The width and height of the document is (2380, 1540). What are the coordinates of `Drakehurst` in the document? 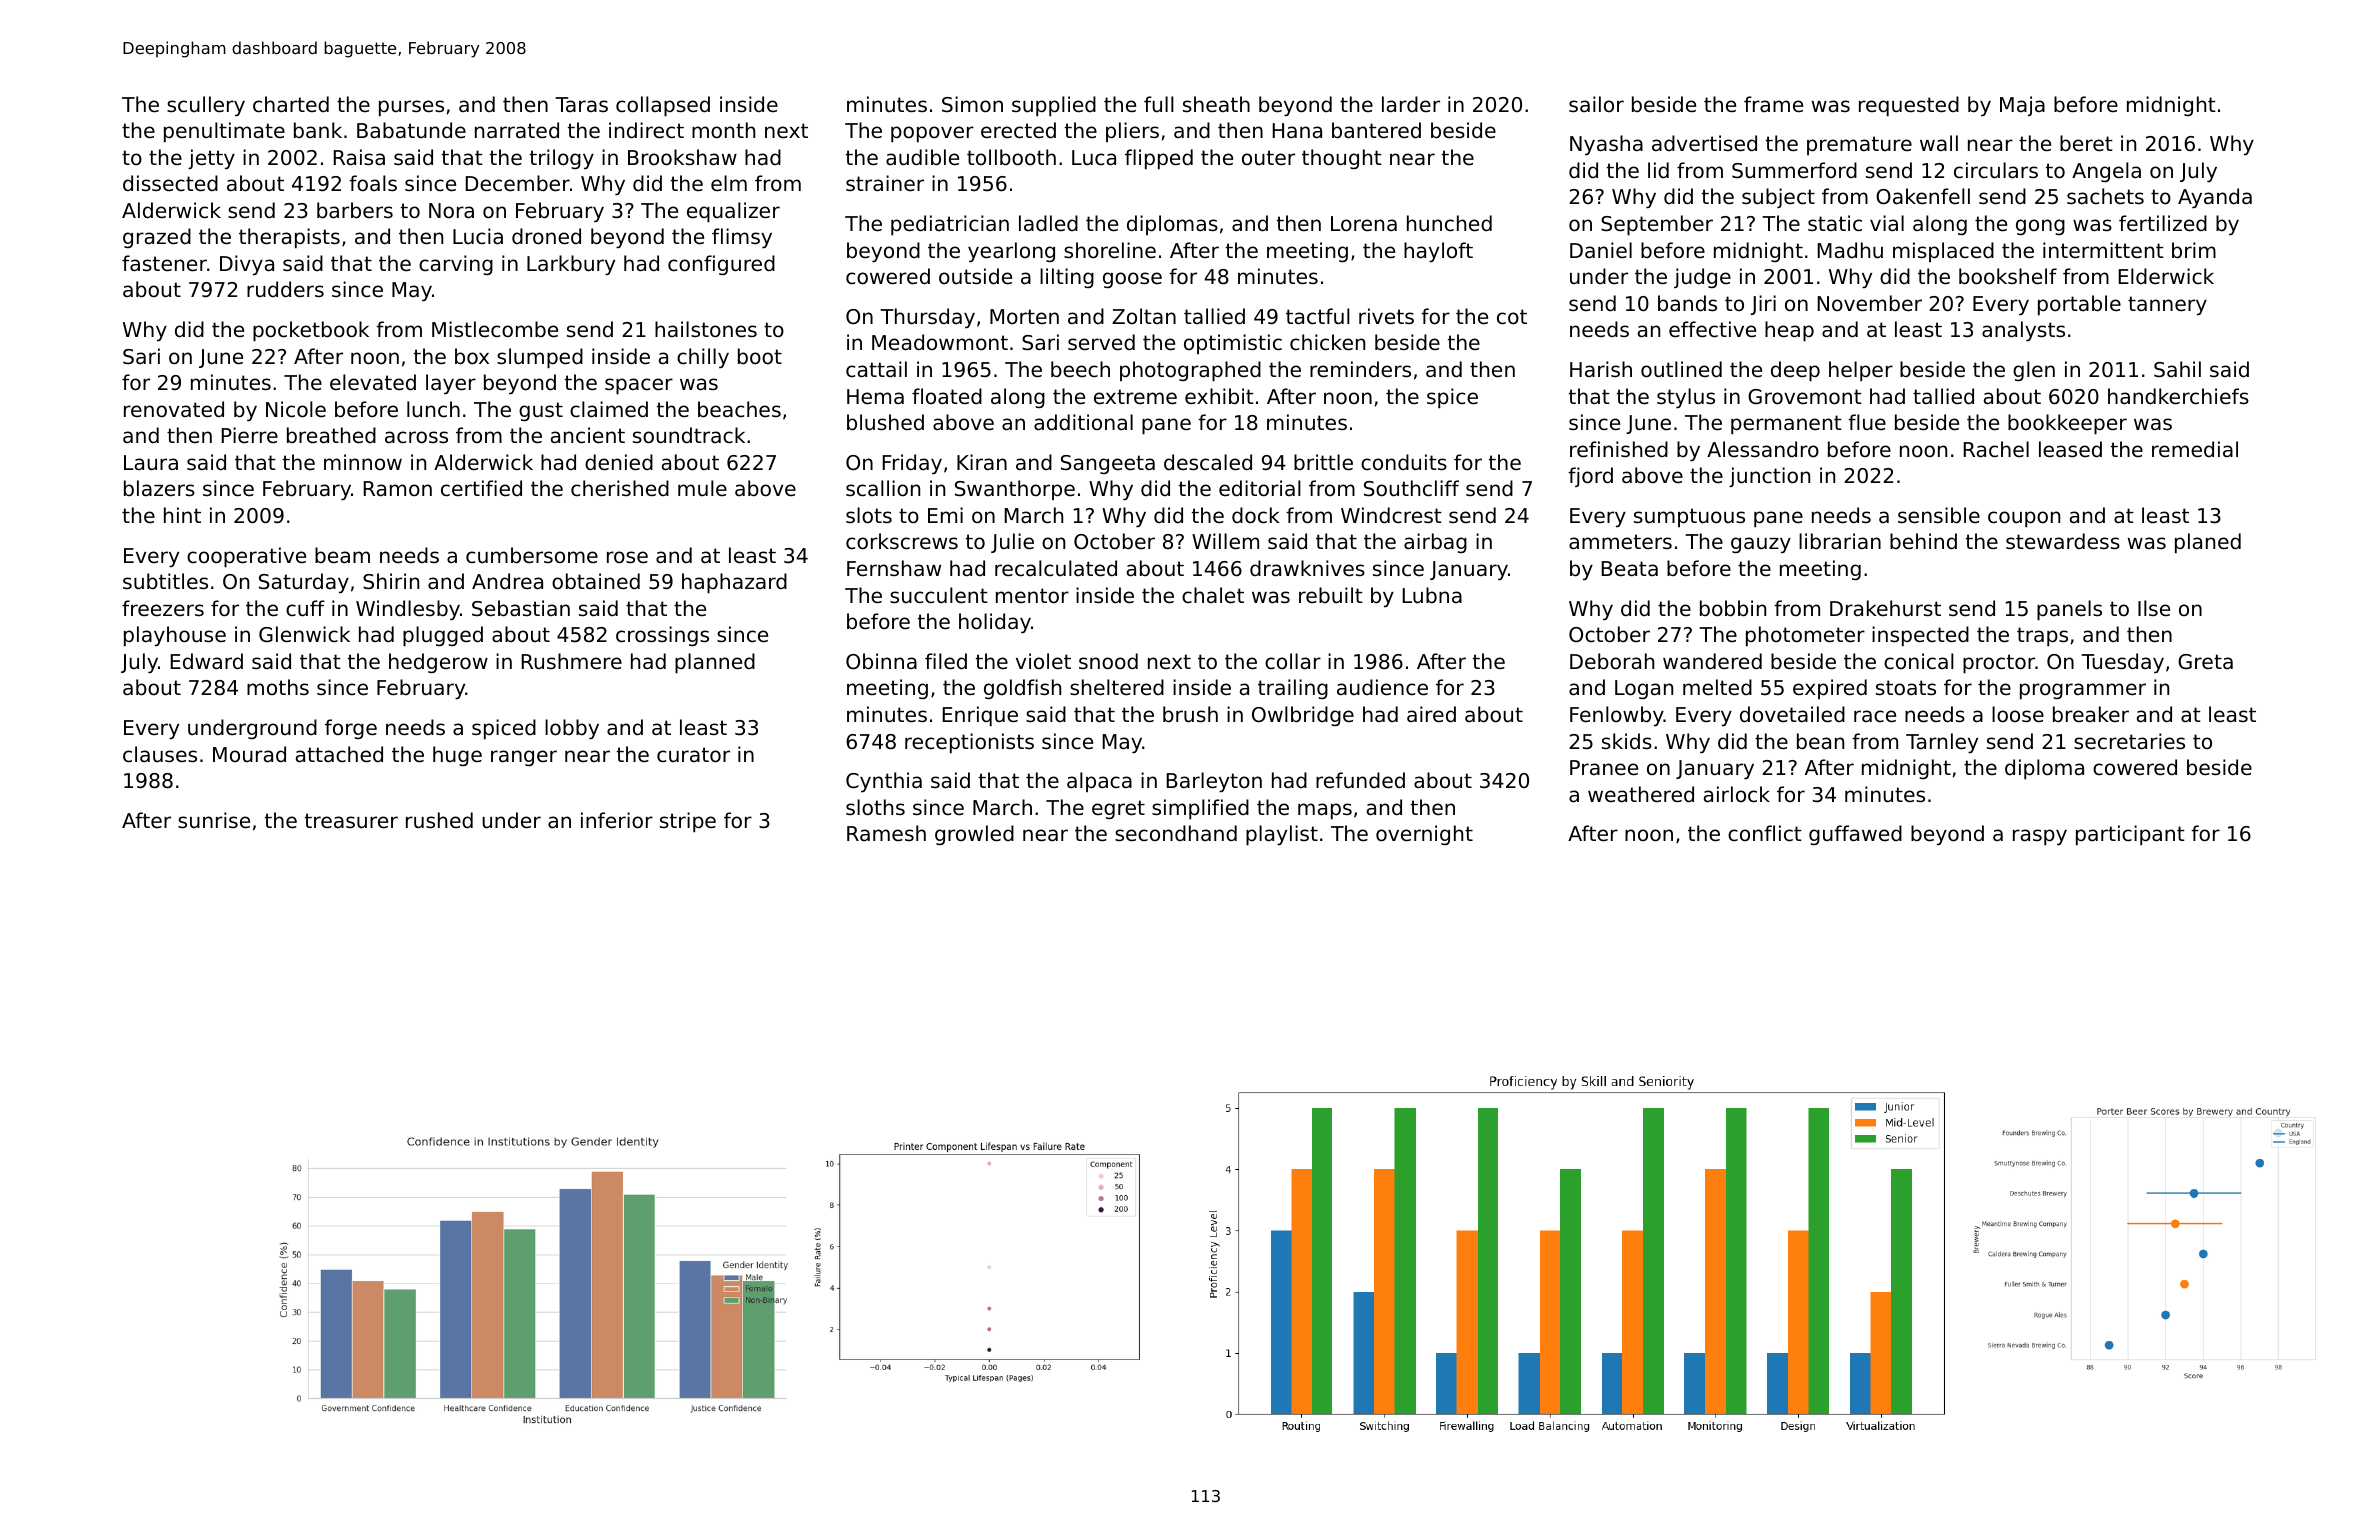 It's located at (1885, 608).
